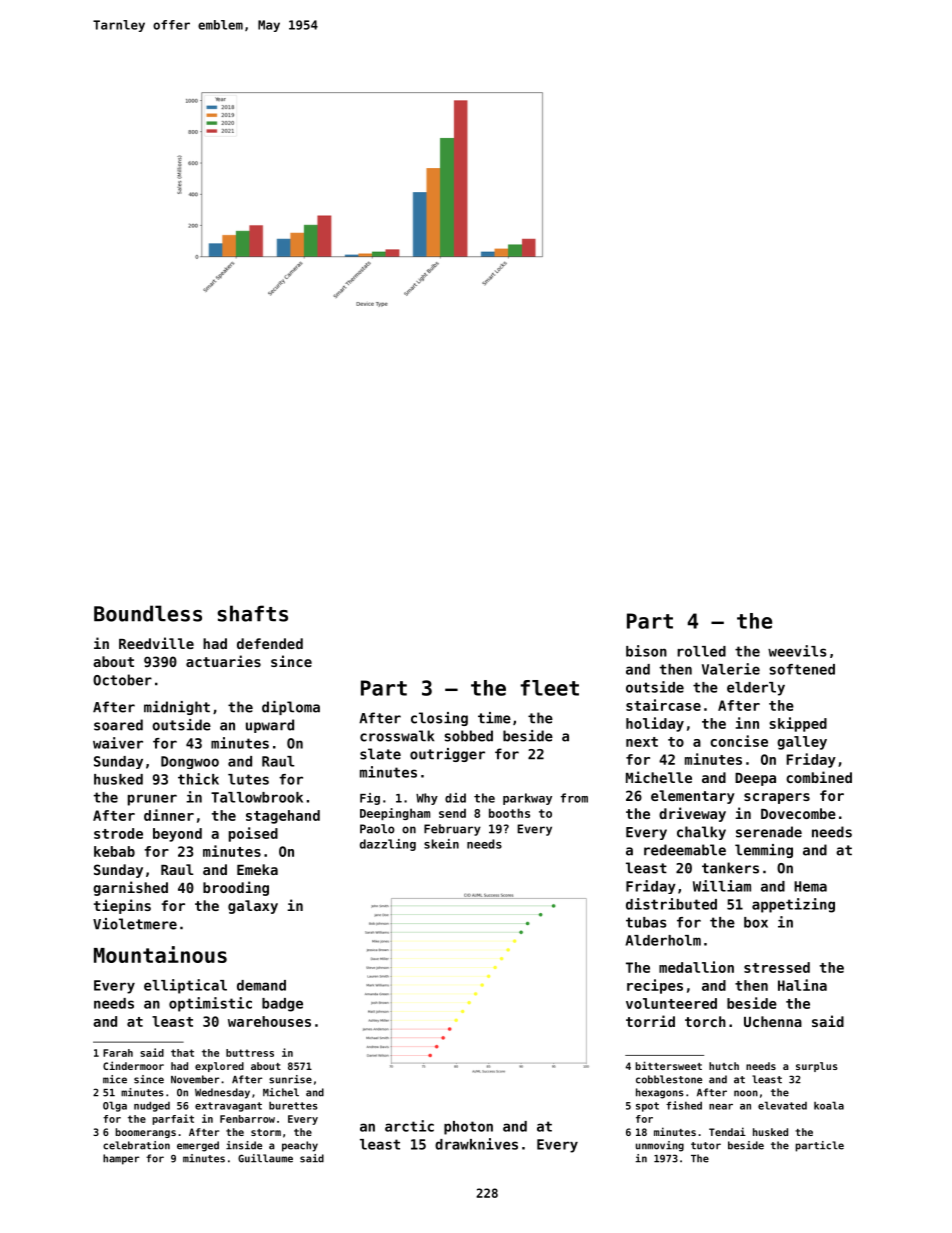 This image has height=1233, width=952. Describe the element at coordinates (773, 1021) in the image. I see `Uchenna` at that location.
